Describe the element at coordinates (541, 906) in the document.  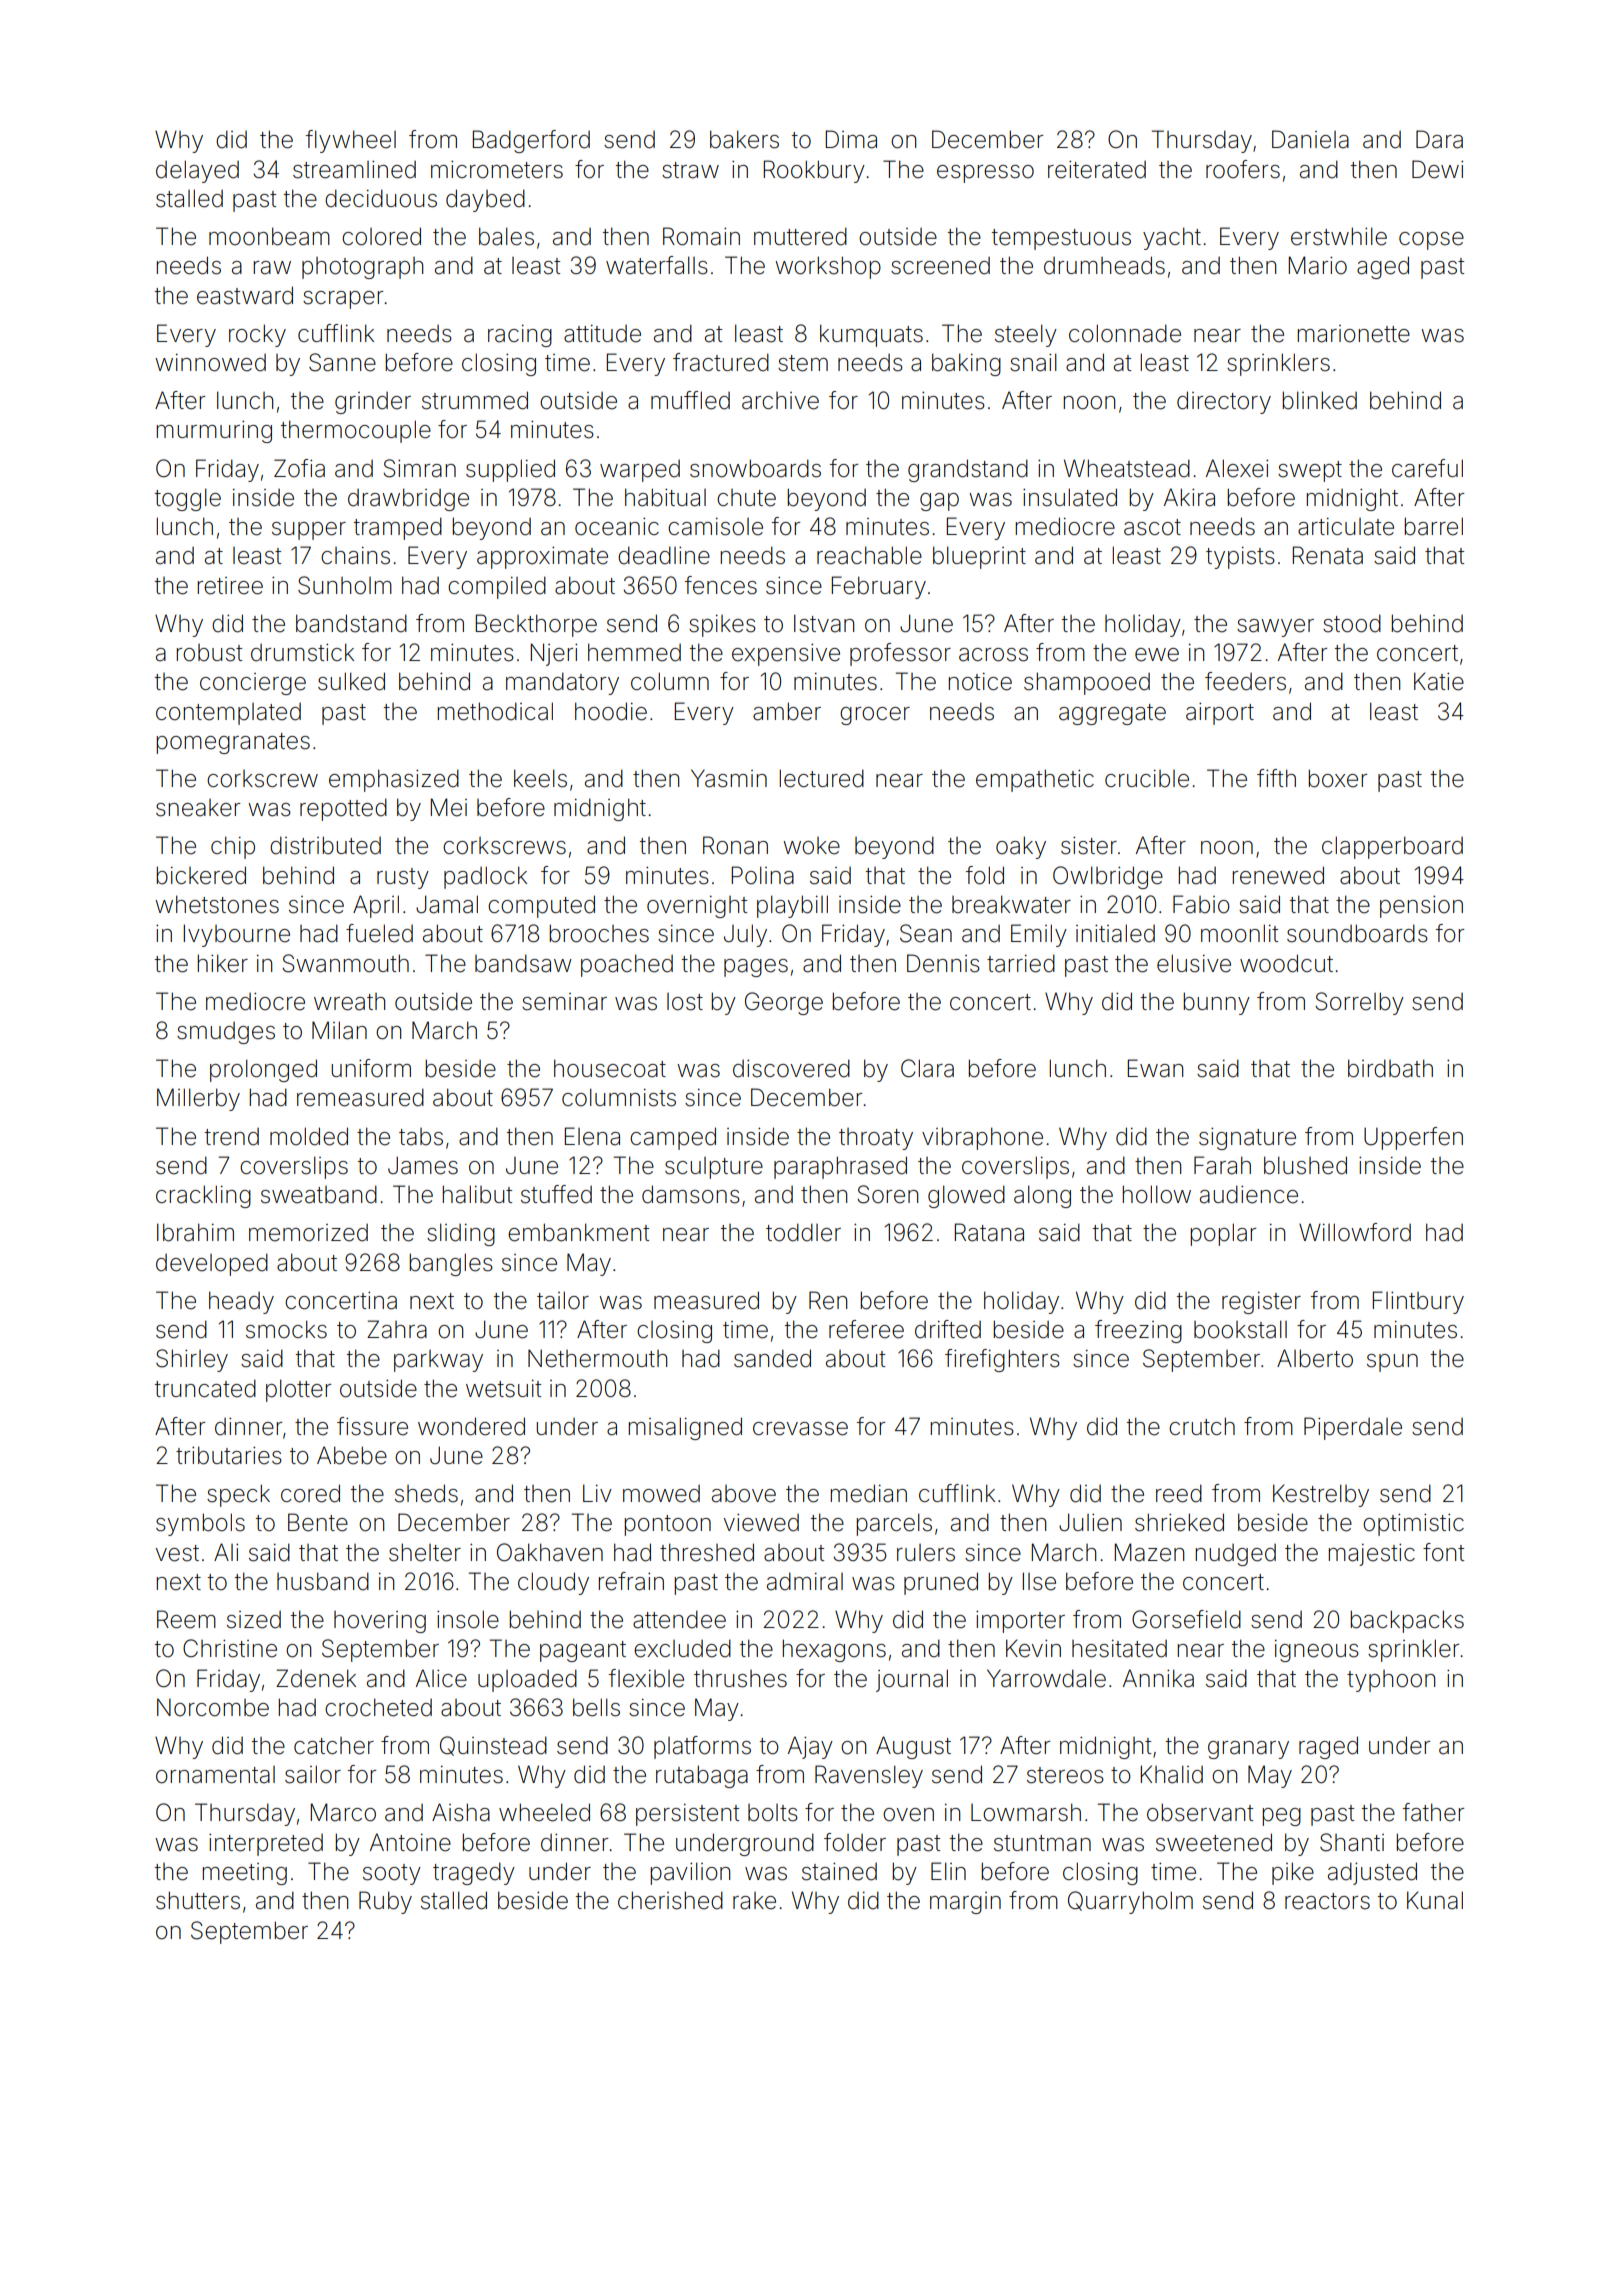
I see `computed` at that location.
